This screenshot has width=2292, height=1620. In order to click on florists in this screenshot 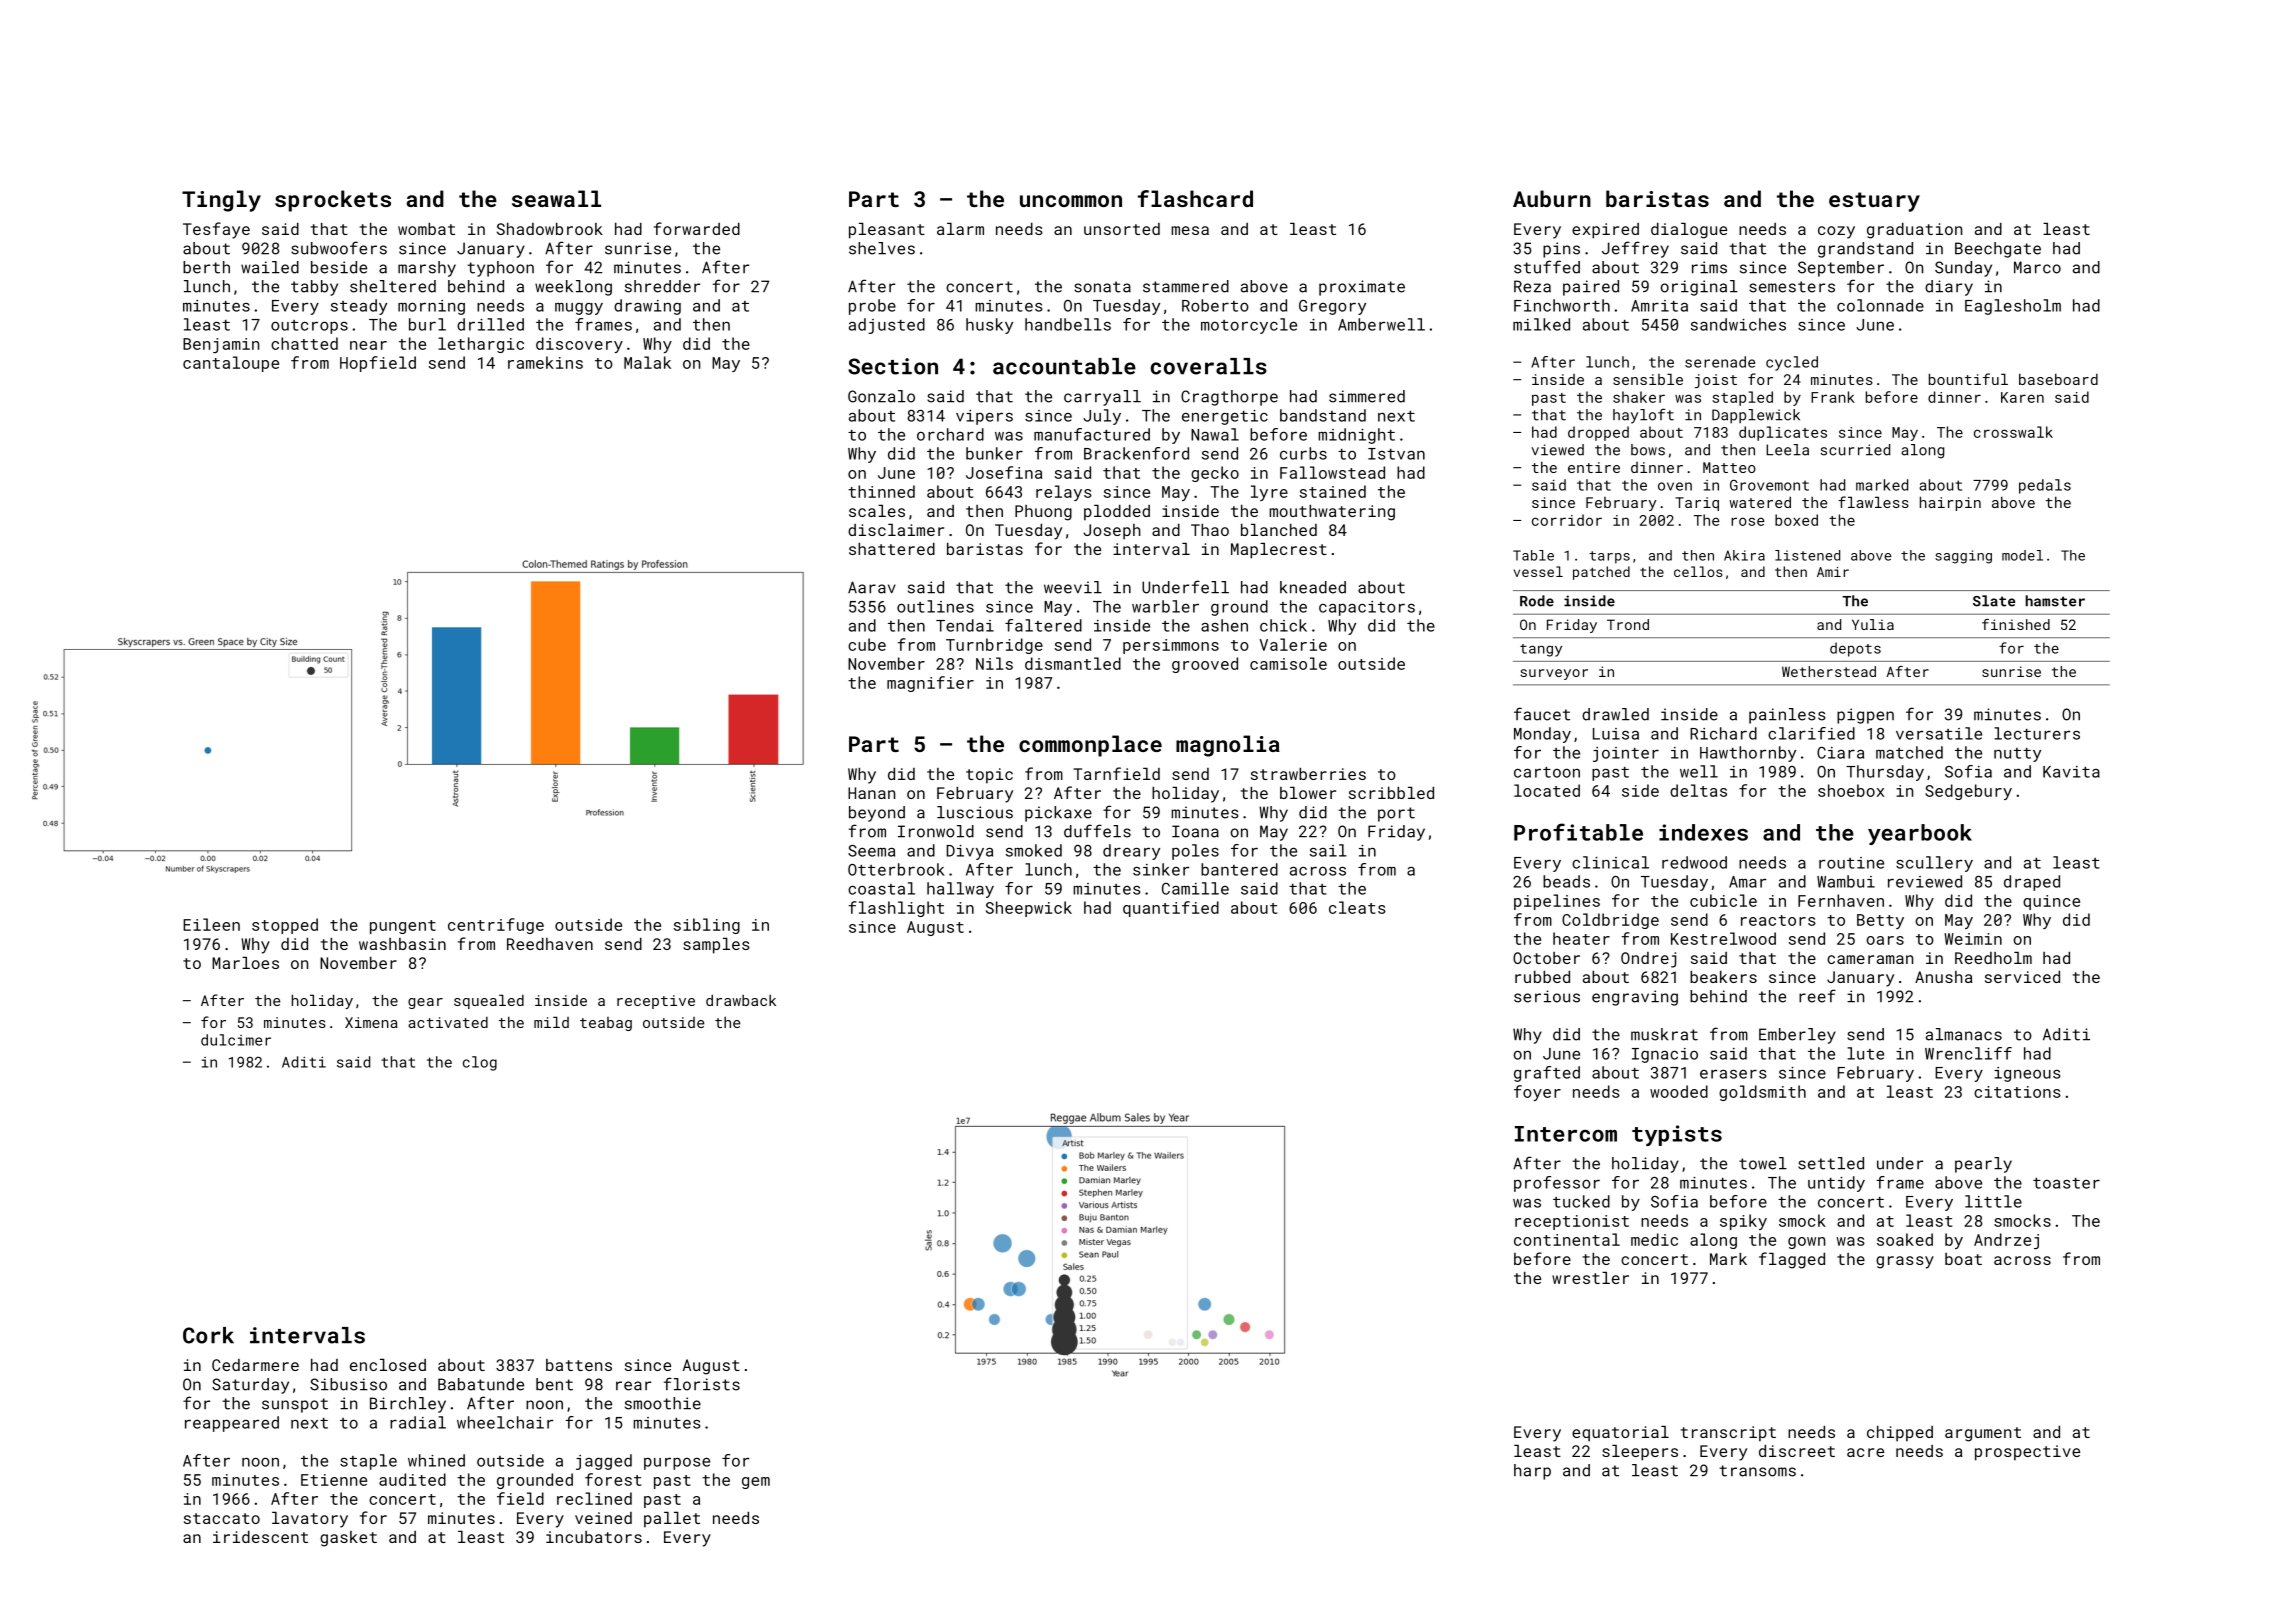, I will do `click(702, 1384)`.
